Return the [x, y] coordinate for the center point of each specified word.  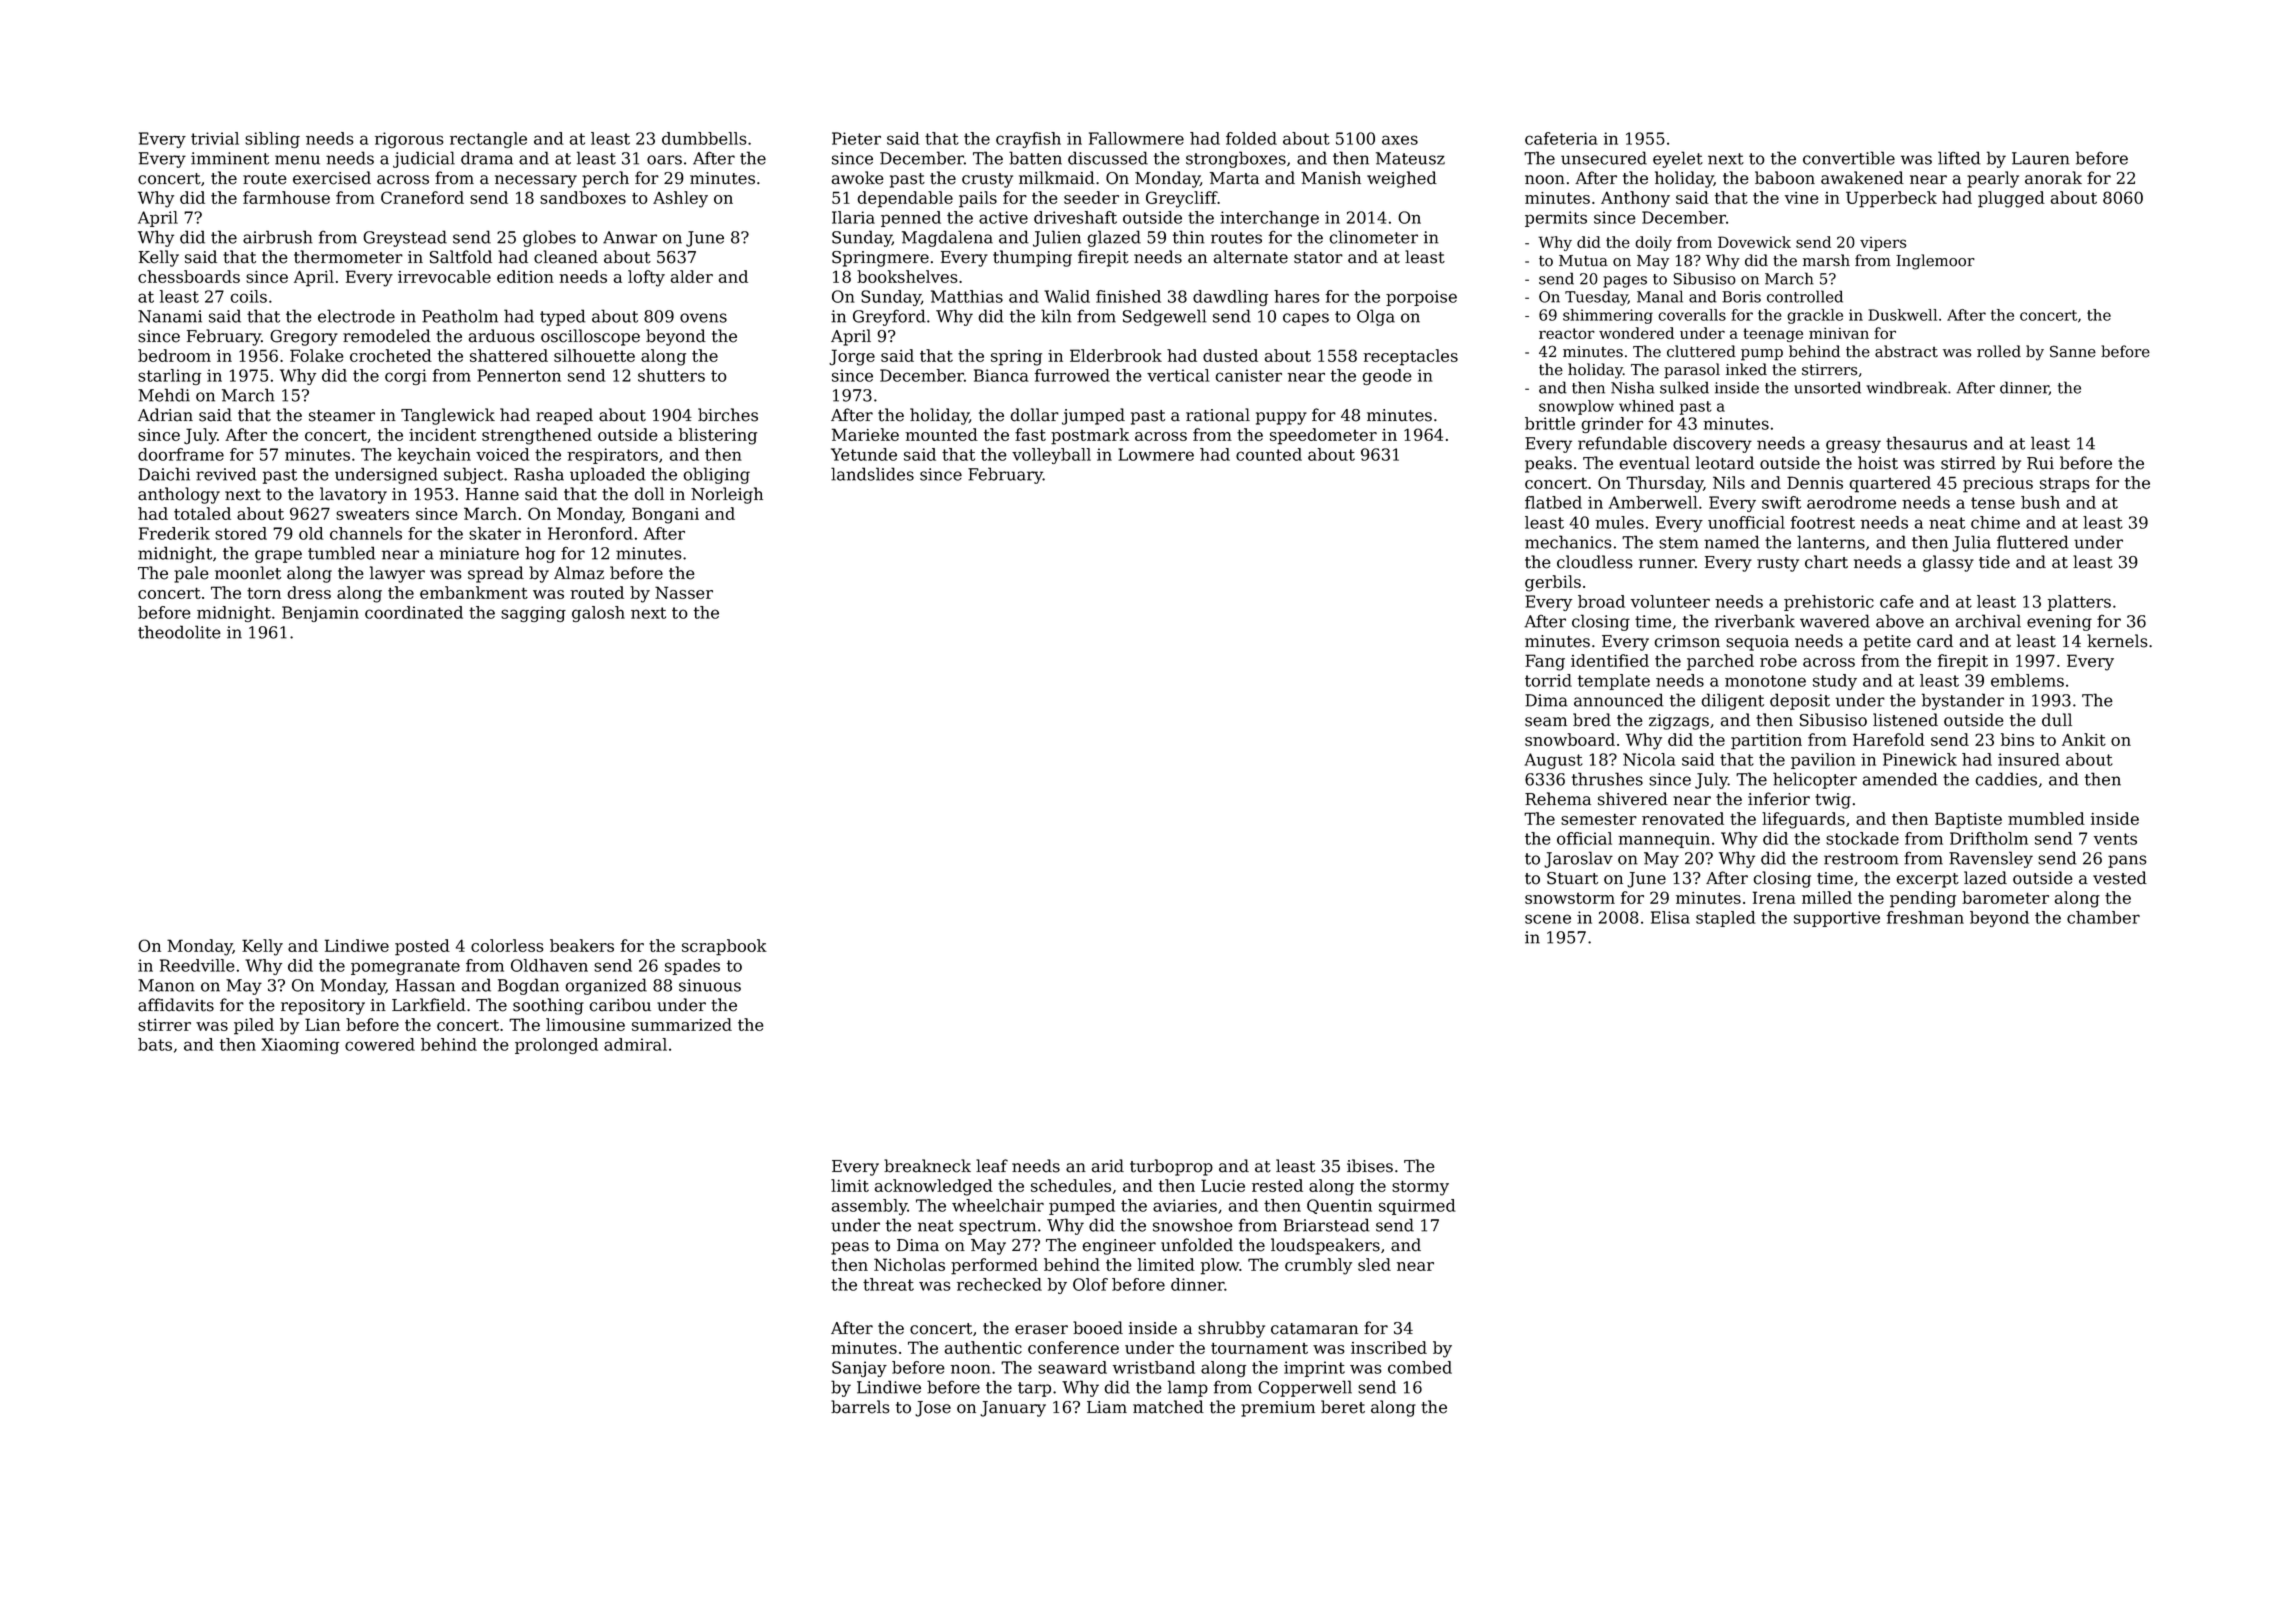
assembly [869, 1207]
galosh [598, 614]
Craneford [422, 197]
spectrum [997, 1227]
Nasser [684, 592]
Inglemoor [1935, 262]
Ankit [2084, 739]
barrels [860, 1407]
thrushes [1607, 779]
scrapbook [724, 947]
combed [1420, 1367]
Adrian [165, 415]
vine [1802, 198]
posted [422, 947]
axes [1400, 140]
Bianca [1001, 375]
